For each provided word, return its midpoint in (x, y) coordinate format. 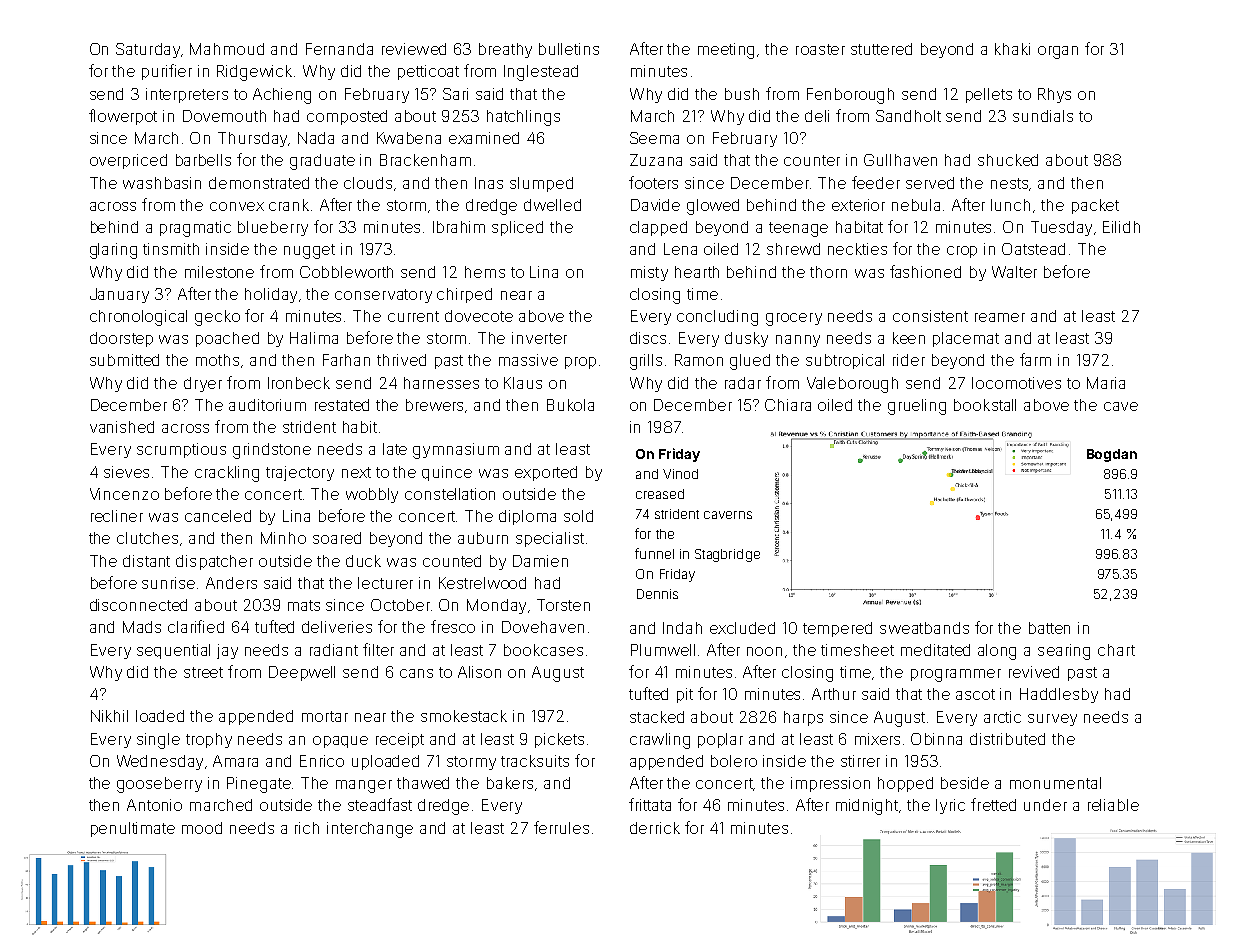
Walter (1014, 272)
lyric (950, 806)
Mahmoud (227, 49)
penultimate (133, 829)
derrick (655, 828)
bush (742, 94)
